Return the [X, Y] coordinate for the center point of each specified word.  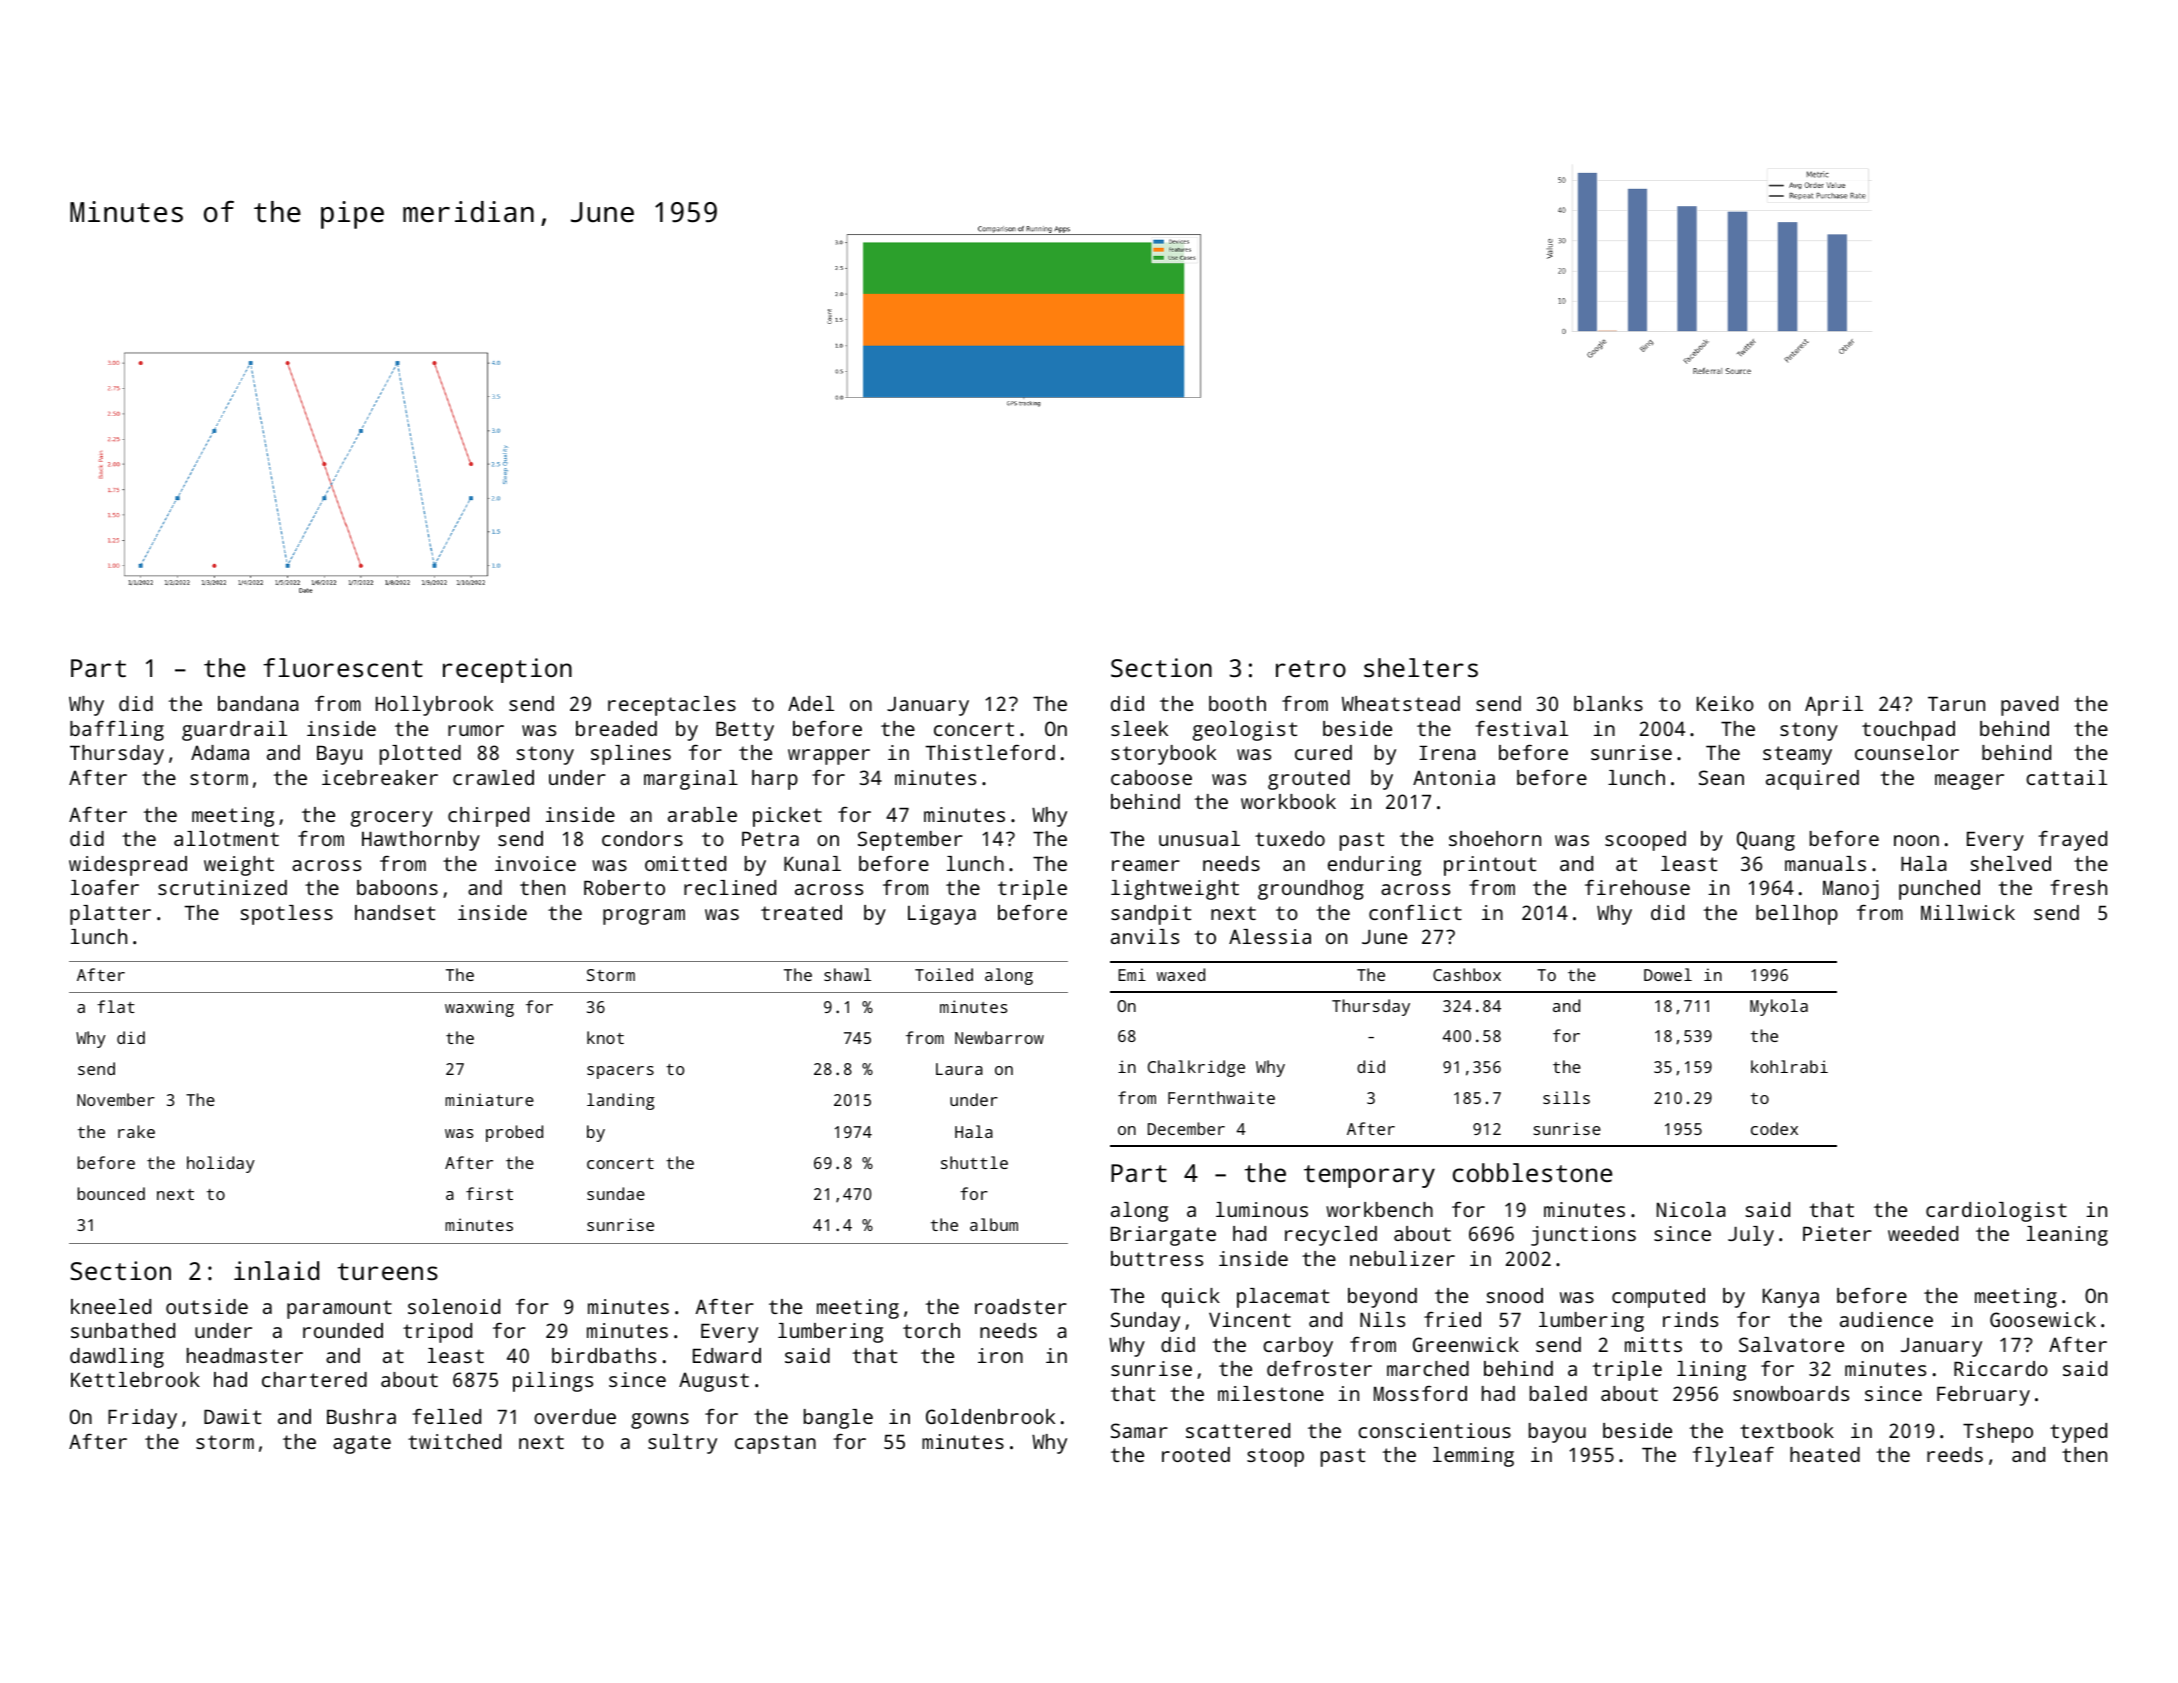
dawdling [117, 1358]
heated [1825, 1454]
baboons [397, 887]
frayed [2072, 841]
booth [1237, 703]
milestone [1271, 1393]
